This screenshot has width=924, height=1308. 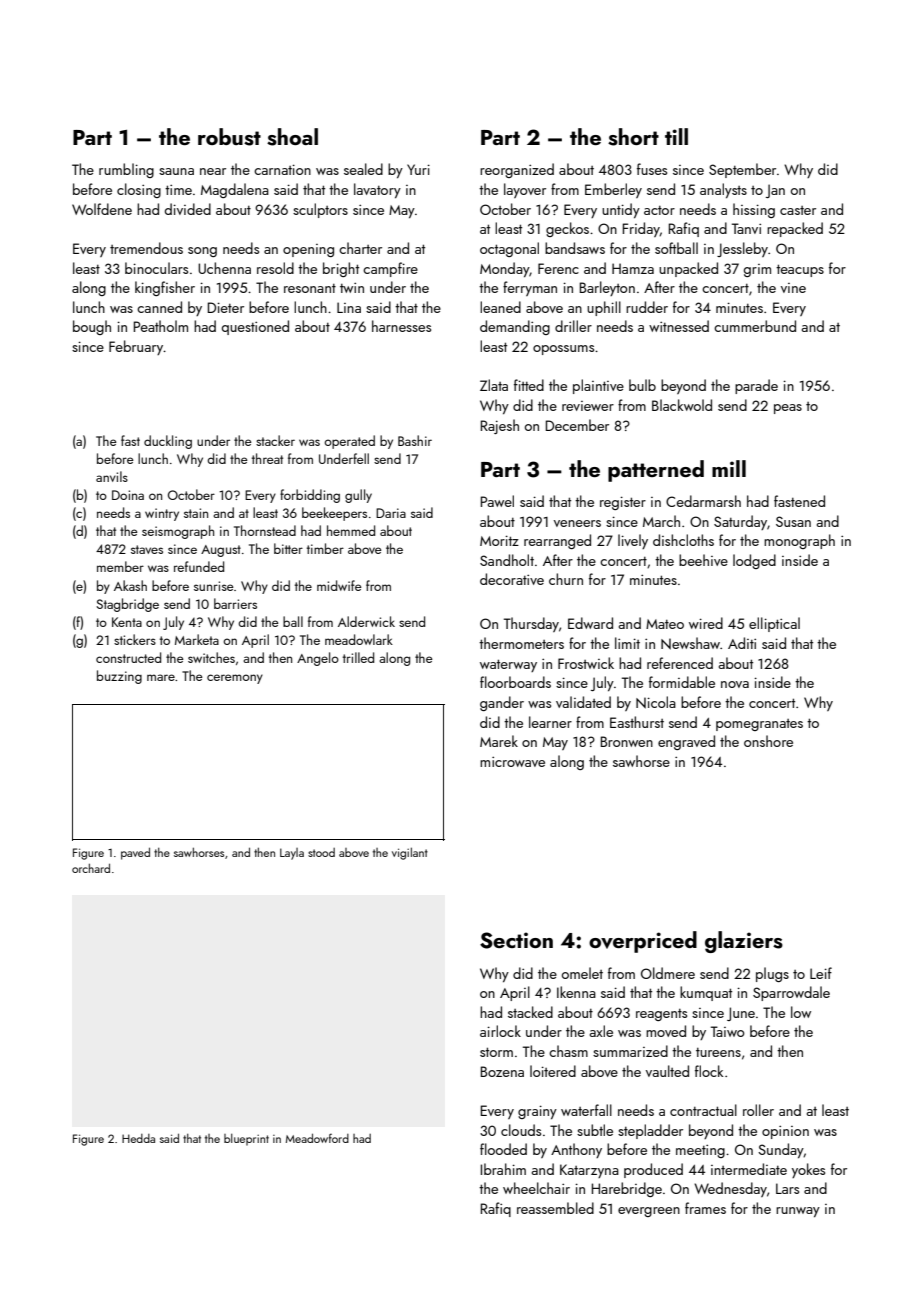 What do you see at coordinates (686, 742) in the screenshot?
I see `engraved` at bounding box center [686, 742].
